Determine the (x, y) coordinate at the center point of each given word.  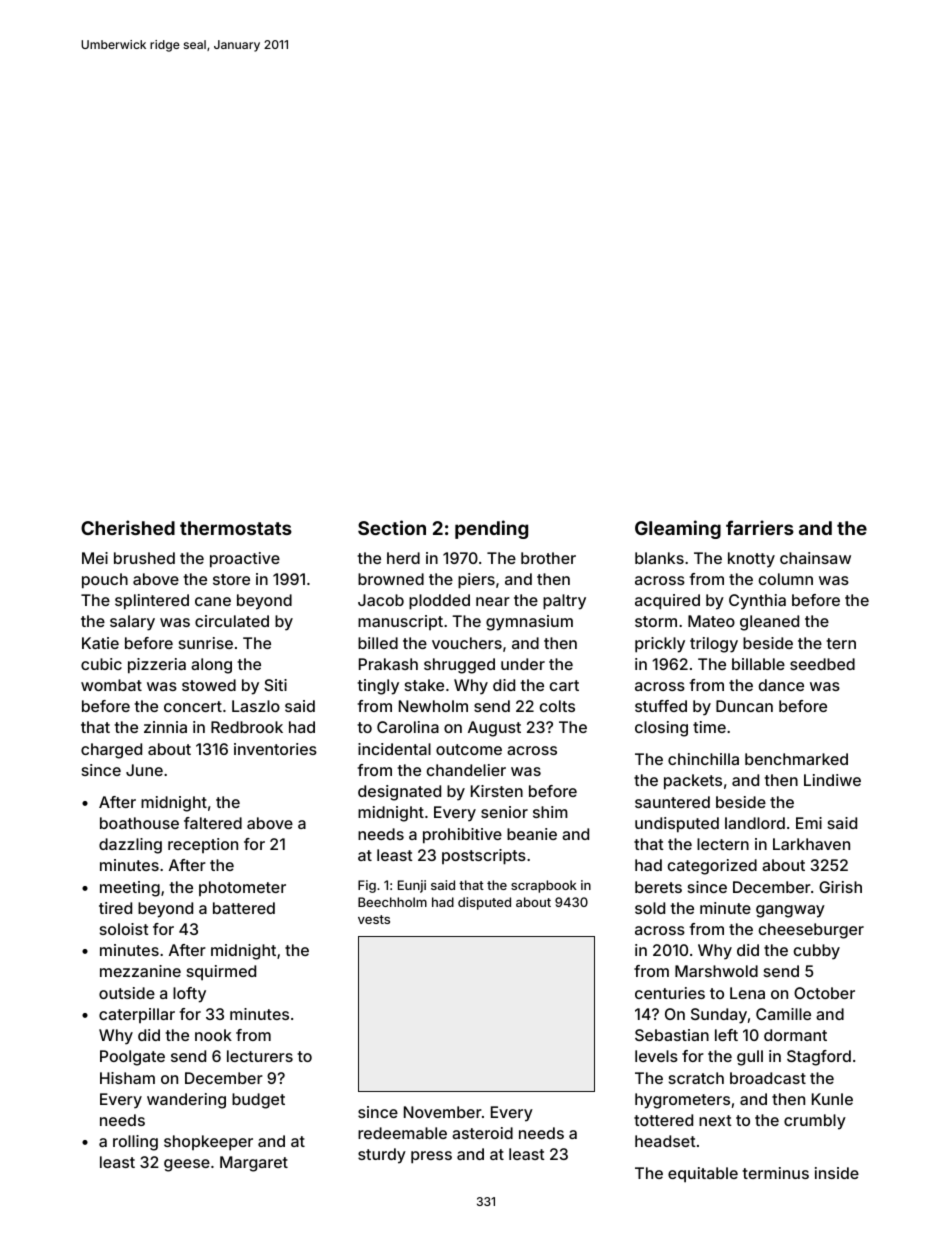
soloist (124, 929)
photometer (242, 888)
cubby (817, 952)
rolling (135, 1143)
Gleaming (678, 529)
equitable (703, 1174)
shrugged (459, 666)
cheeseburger (811, 931)
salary (132, 623)
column (786, 579)
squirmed (221, 972)
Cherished (128, 527)
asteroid (482, 1133)
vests (374, 919)
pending (491, 529)
